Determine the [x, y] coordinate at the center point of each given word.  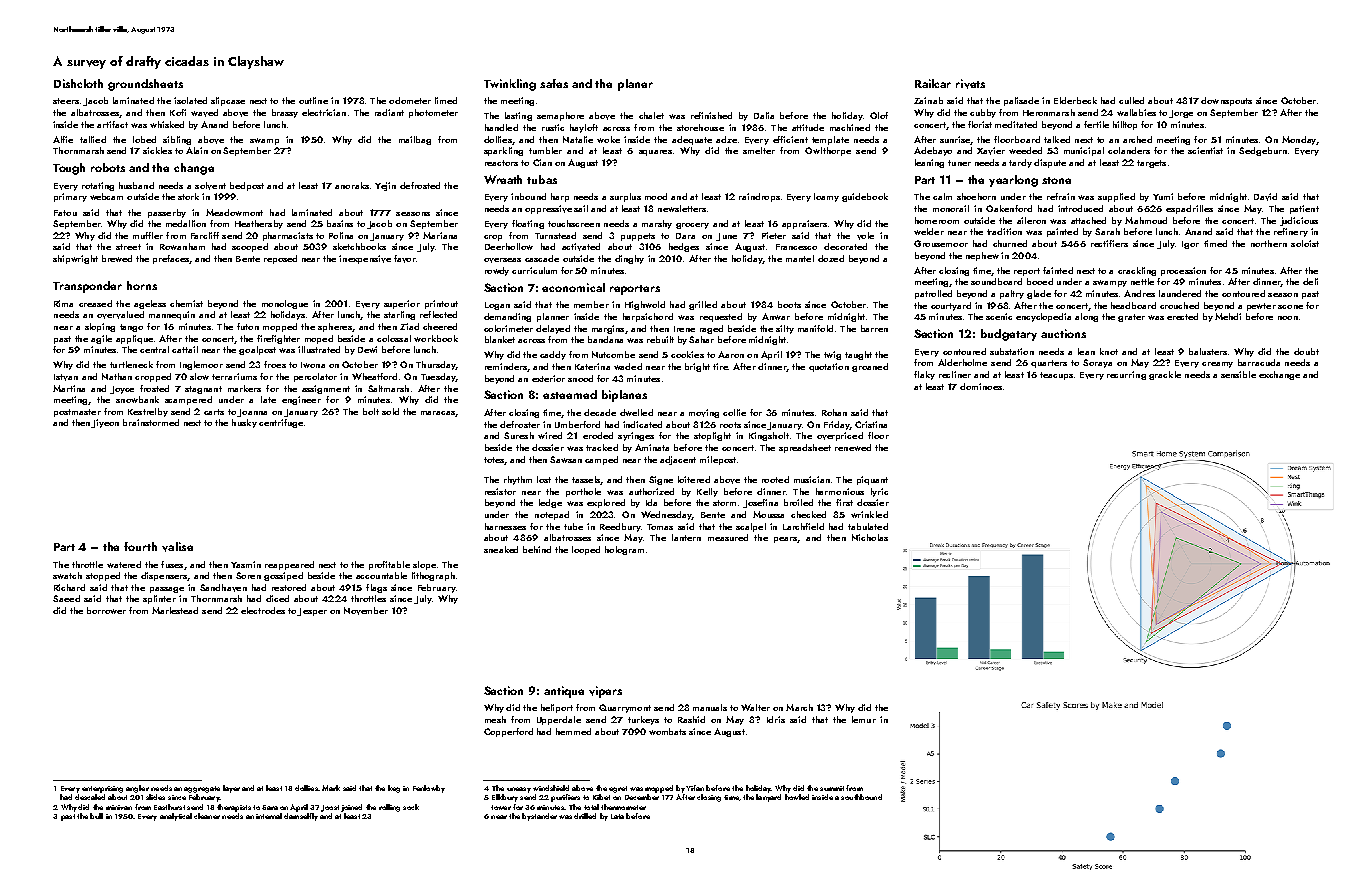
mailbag [415, 140]
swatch [67, 575]
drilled [585, 816]
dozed [831, 258]
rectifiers [1109, 243]
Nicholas [870, 537]
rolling [389, 808]
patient [1304, 209]
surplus [625, 197]
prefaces [171, 259]
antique [564, 692]
